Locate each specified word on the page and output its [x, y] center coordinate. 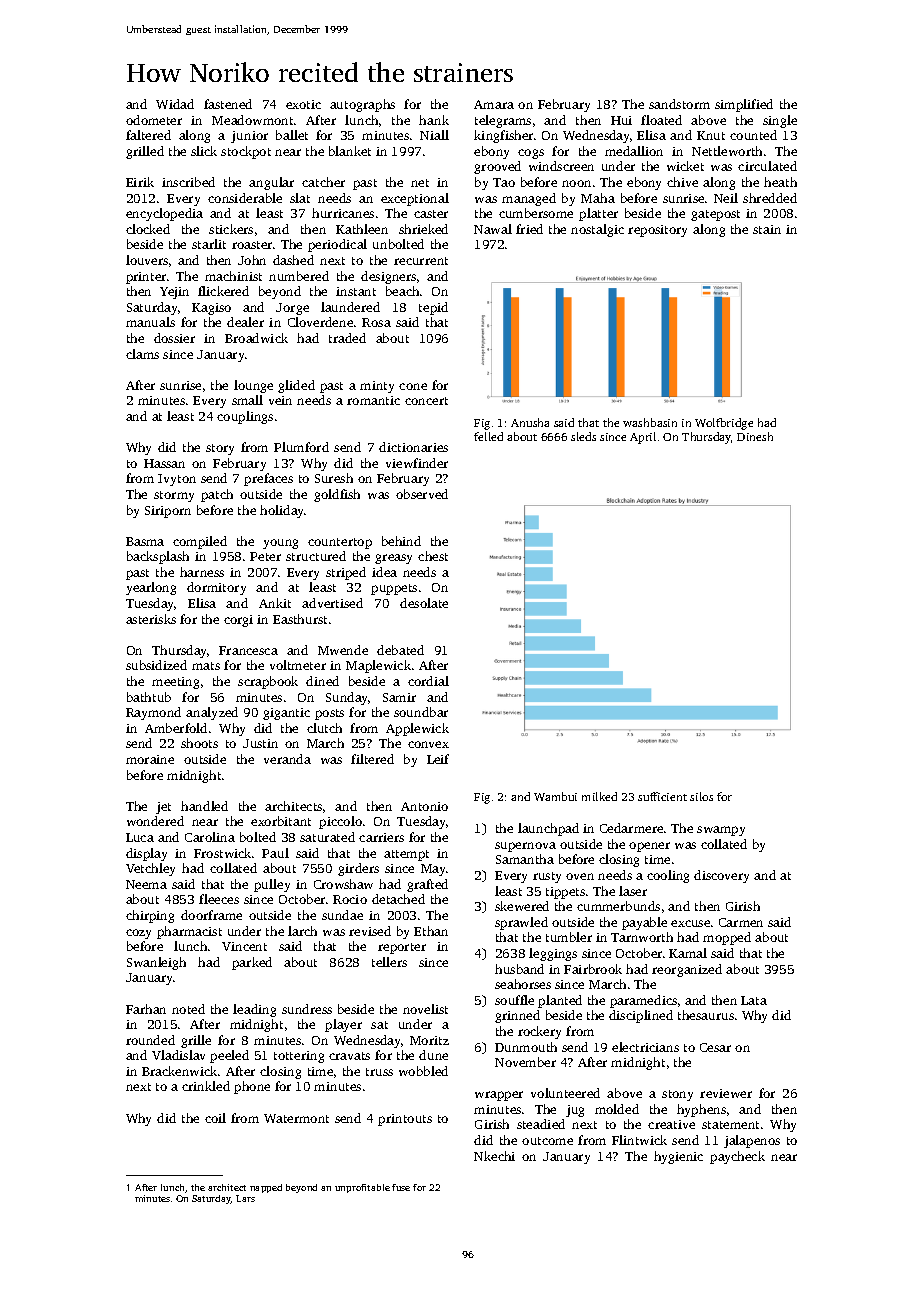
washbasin [650, 422]
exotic [303, 104]
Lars [245, 1198]
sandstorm [679, 104]
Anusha [530, 422]
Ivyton [177, 480]
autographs [362, 105]
